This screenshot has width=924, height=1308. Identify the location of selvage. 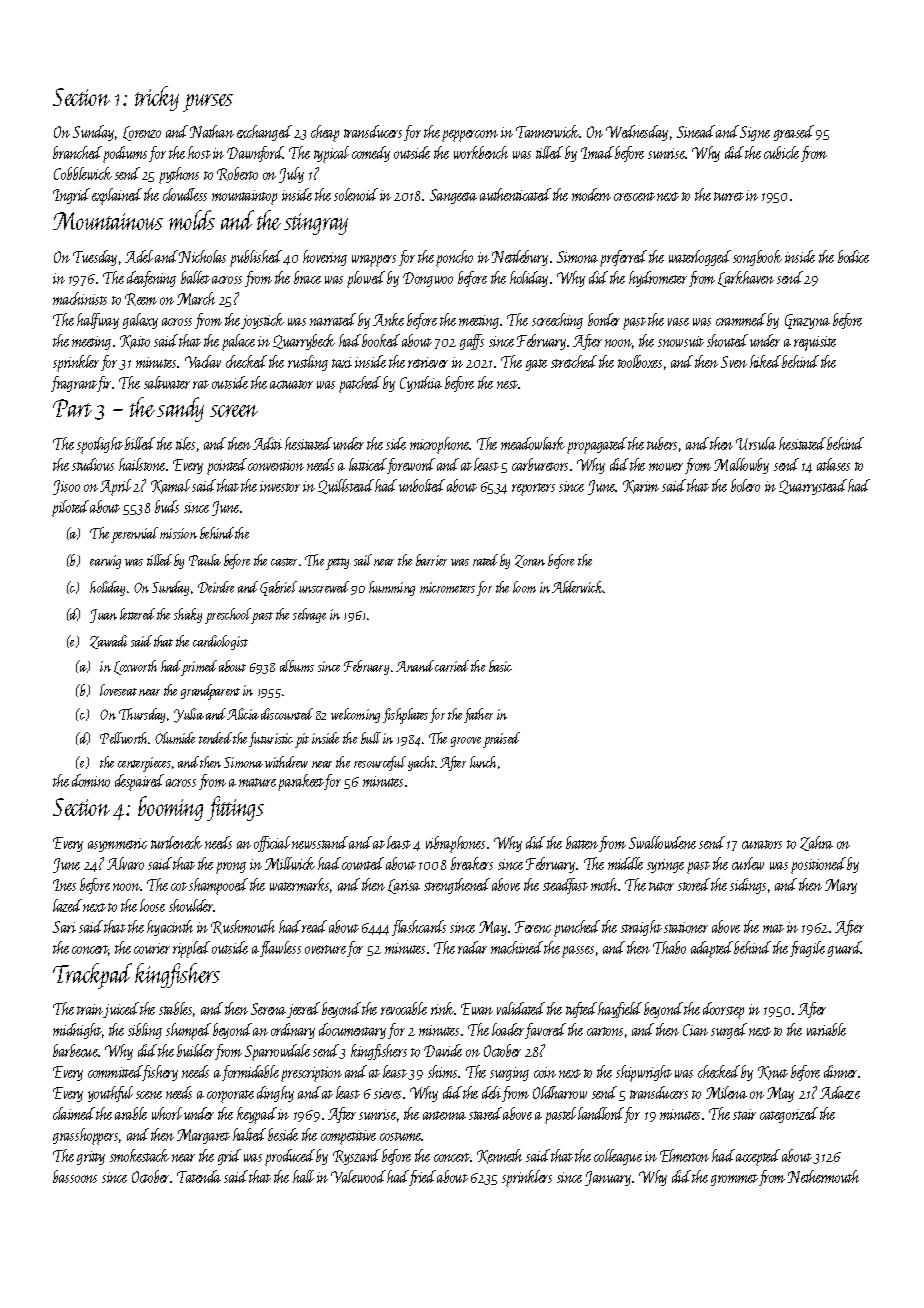
(309, 615).
